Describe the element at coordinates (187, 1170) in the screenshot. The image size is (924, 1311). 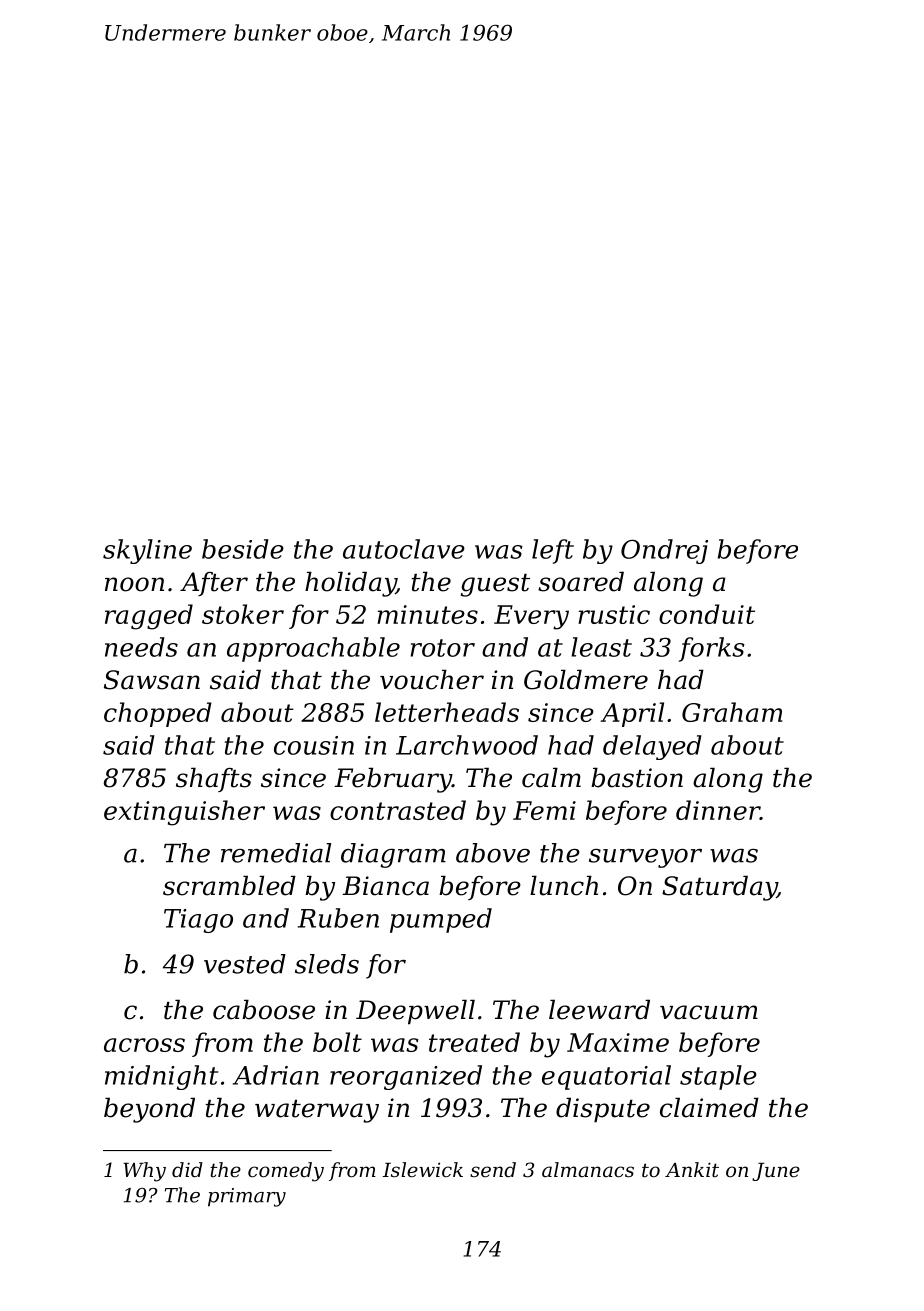
I see `did` at that location.
